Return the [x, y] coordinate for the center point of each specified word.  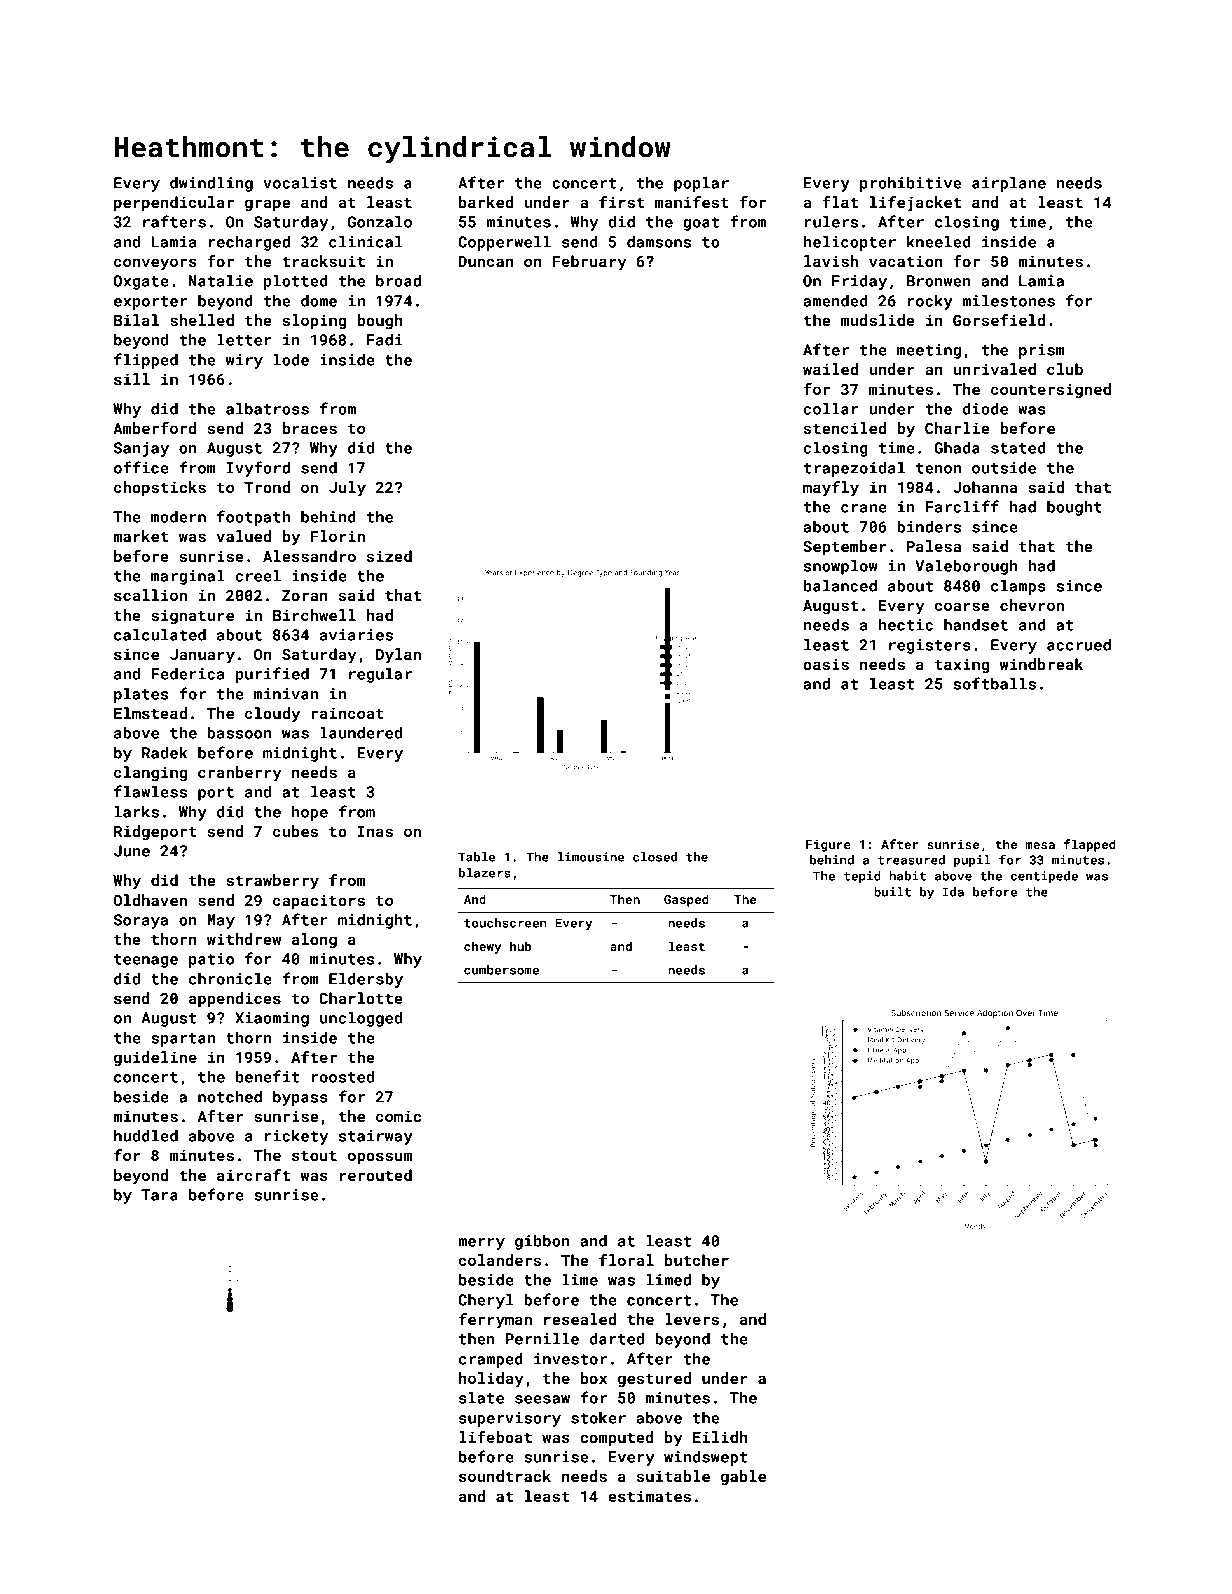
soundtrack [505, 1476]
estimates [649, 1496]
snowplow [841, 567]
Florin [338, 536]
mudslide [878, 320]
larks [136, 812]
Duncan [486, 261]
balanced [840, 586]
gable [743, 1477]
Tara [159, 1195]
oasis [826, 664]
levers [692, 1319]
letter [244, 340]
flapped [1090, 845]
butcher [697, 1260]
